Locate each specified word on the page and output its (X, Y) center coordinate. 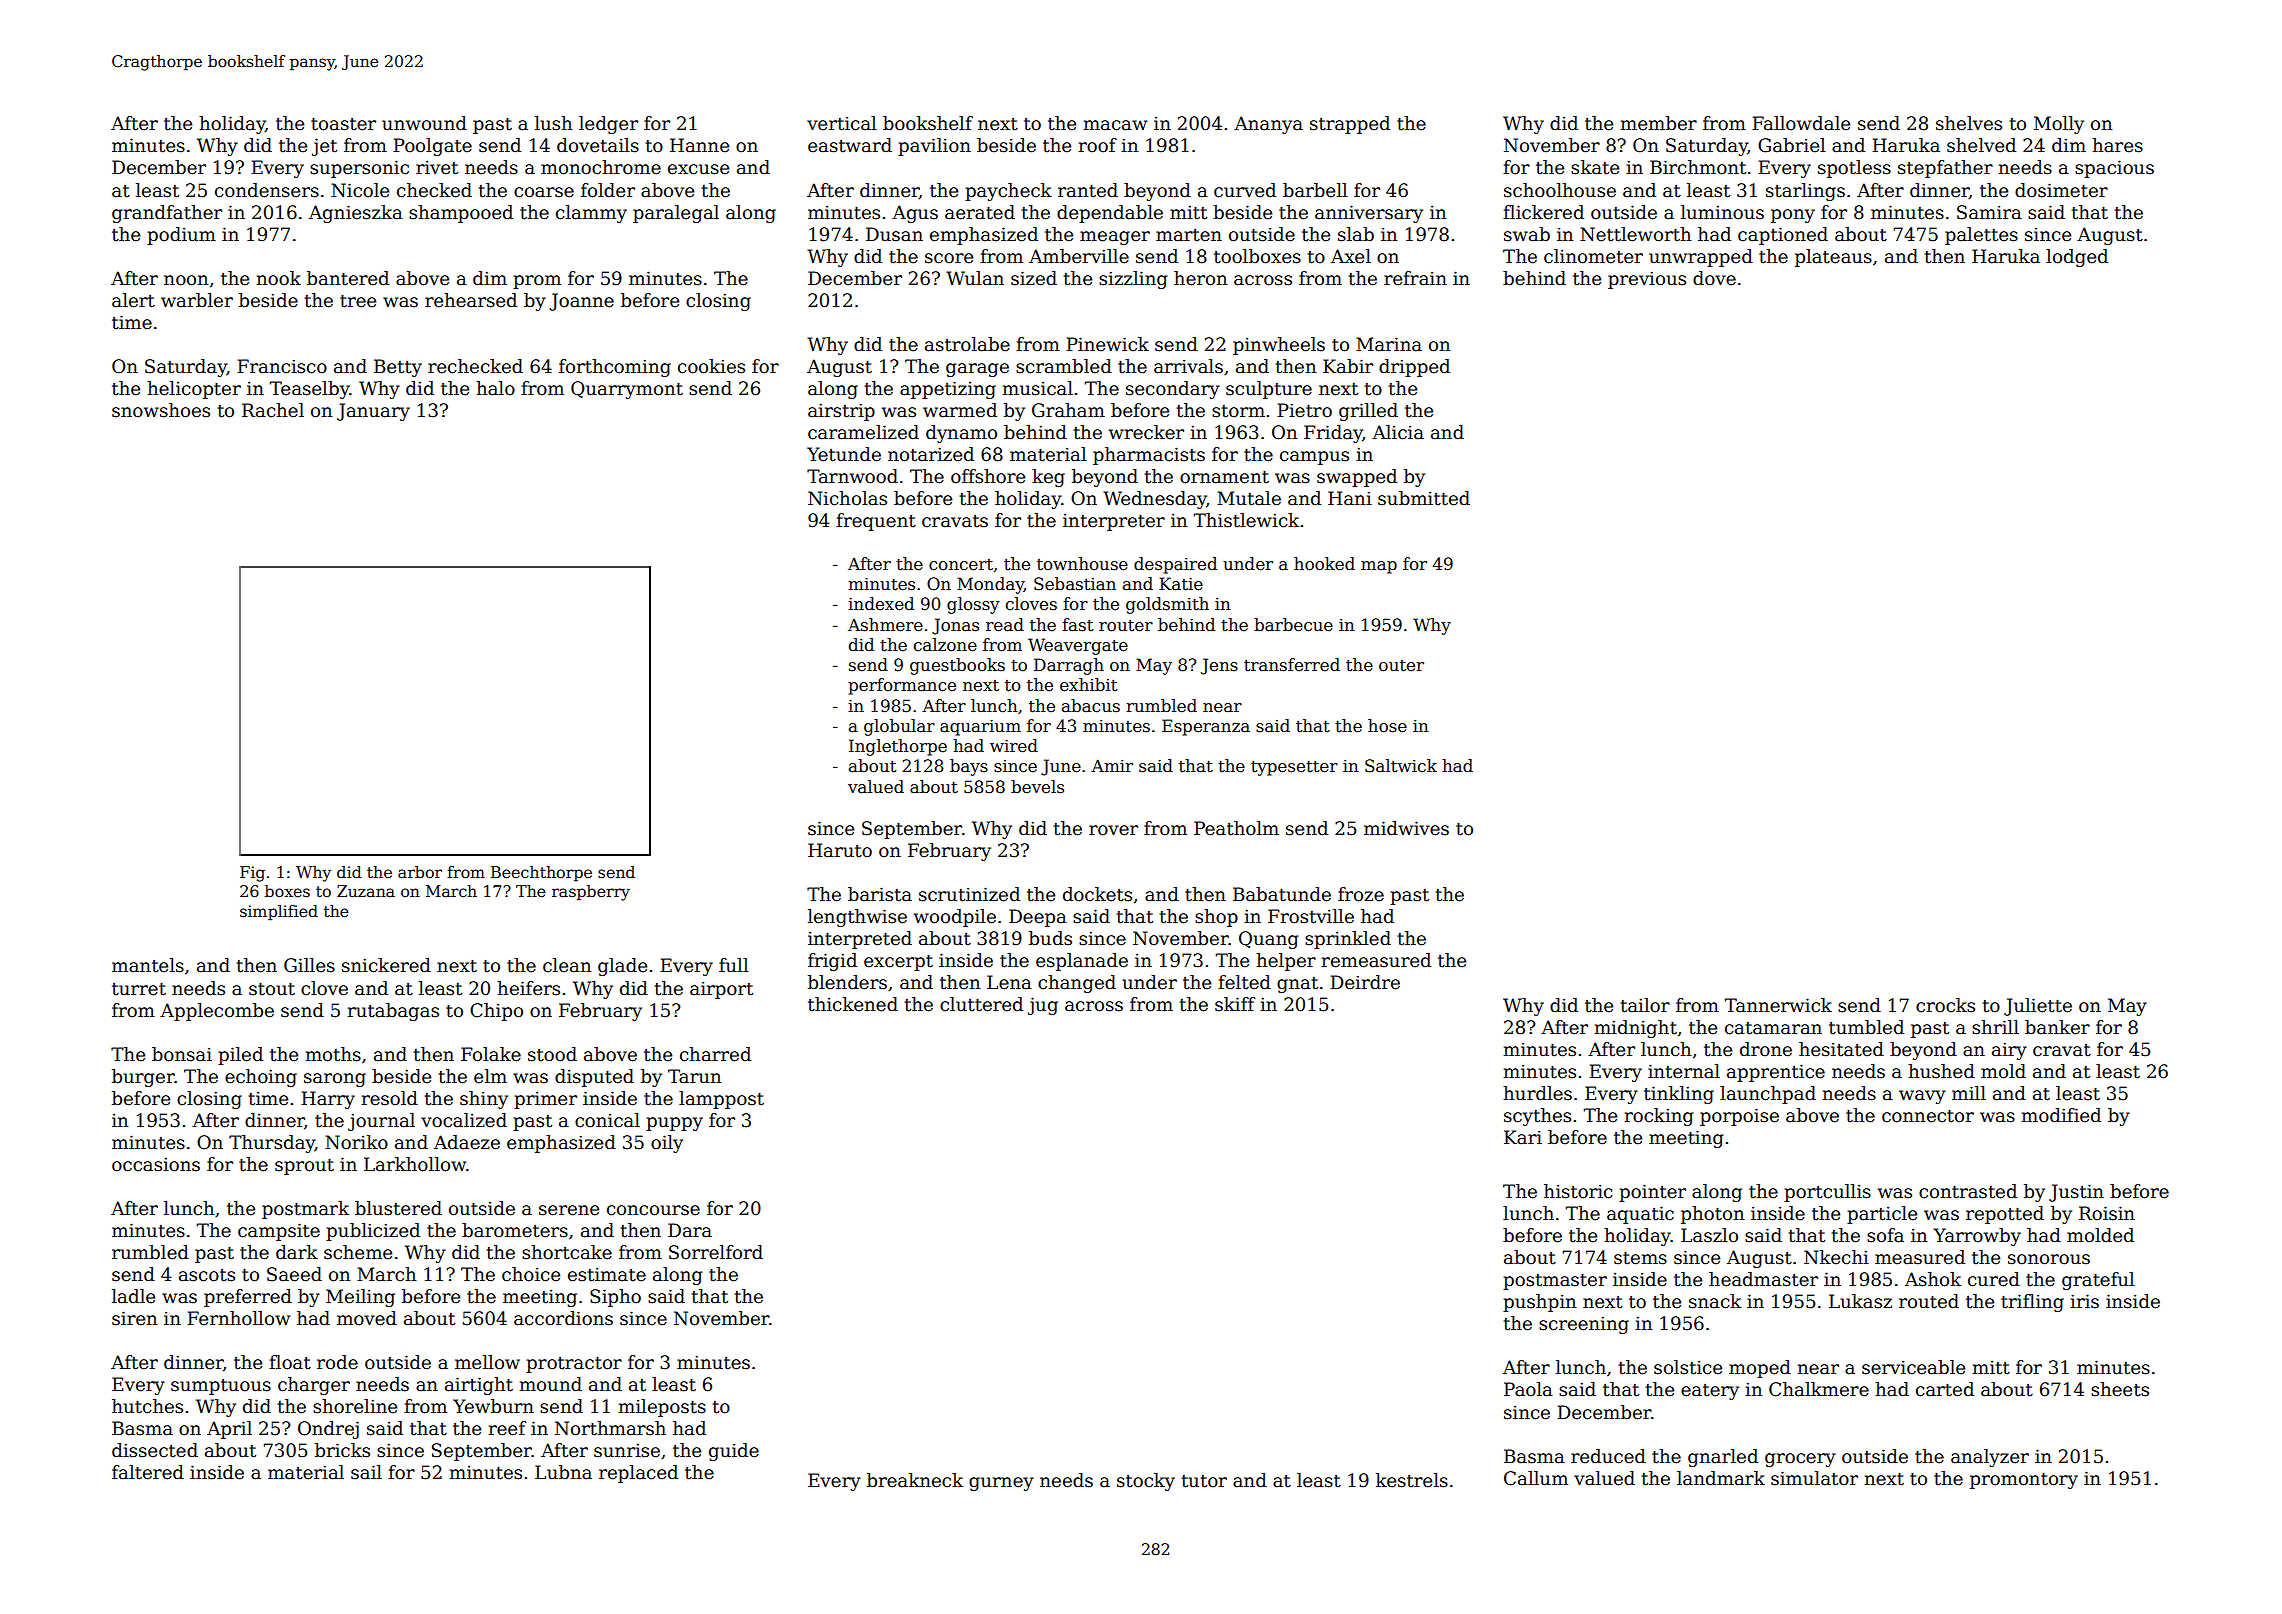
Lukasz (1860, 1301)
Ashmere (885, 625)
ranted (1088, 190)
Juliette (2038, 1007)
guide (734, 1452)
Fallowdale (1801, 123)
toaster (343, 124)
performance (902, 686)
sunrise (627, 1450)
